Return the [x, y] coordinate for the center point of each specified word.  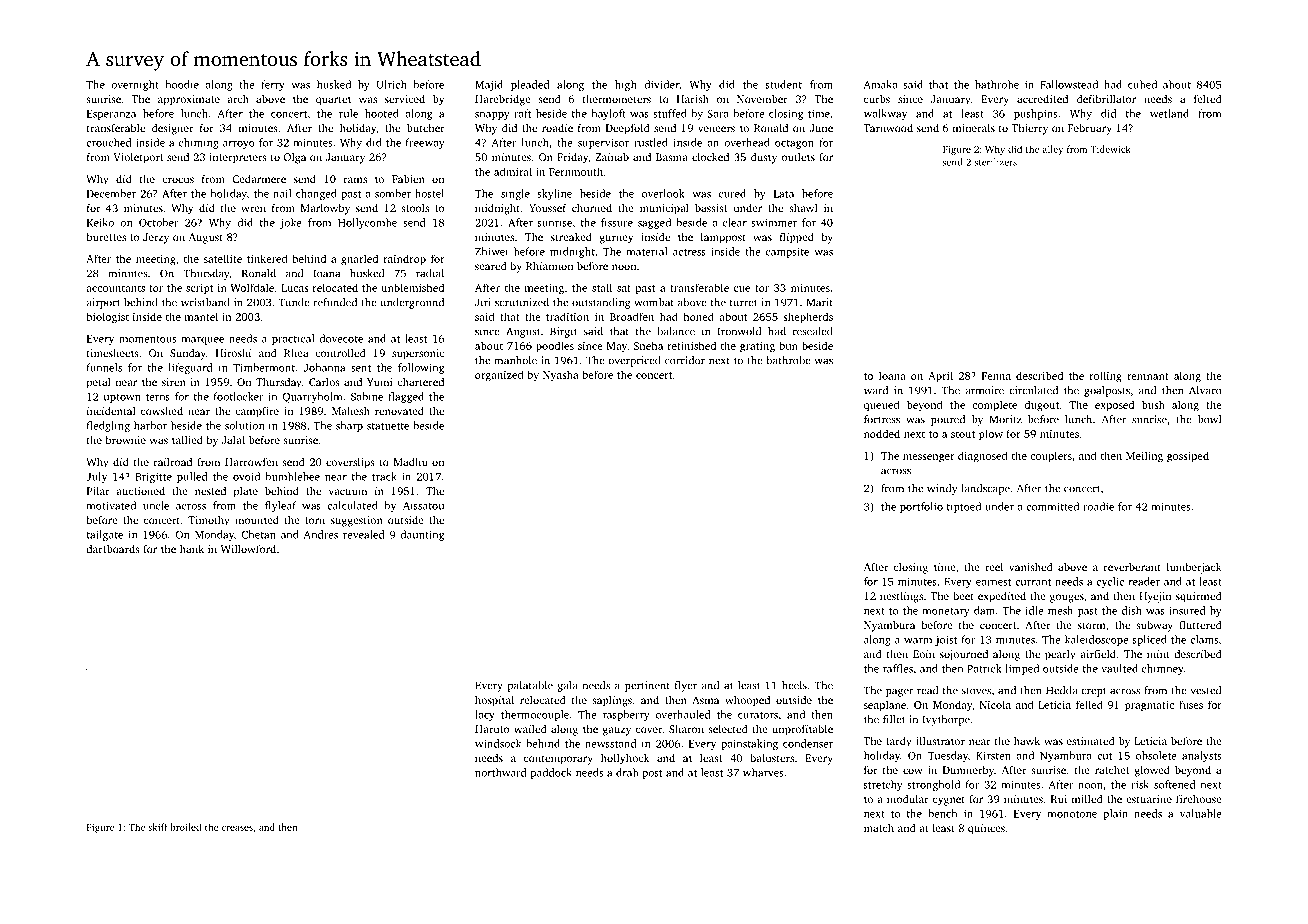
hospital [494, 701]
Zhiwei [491, 251]
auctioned [140, 491]
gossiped [1188, 457]
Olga [294, 158]
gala [567, 686]
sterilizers [995, 162]
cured [732, 193]
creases [237, 828]
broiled [186, 827]
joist [946, 640]
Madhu [411, 462]
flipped [797, 238]
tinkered [267, 258]
